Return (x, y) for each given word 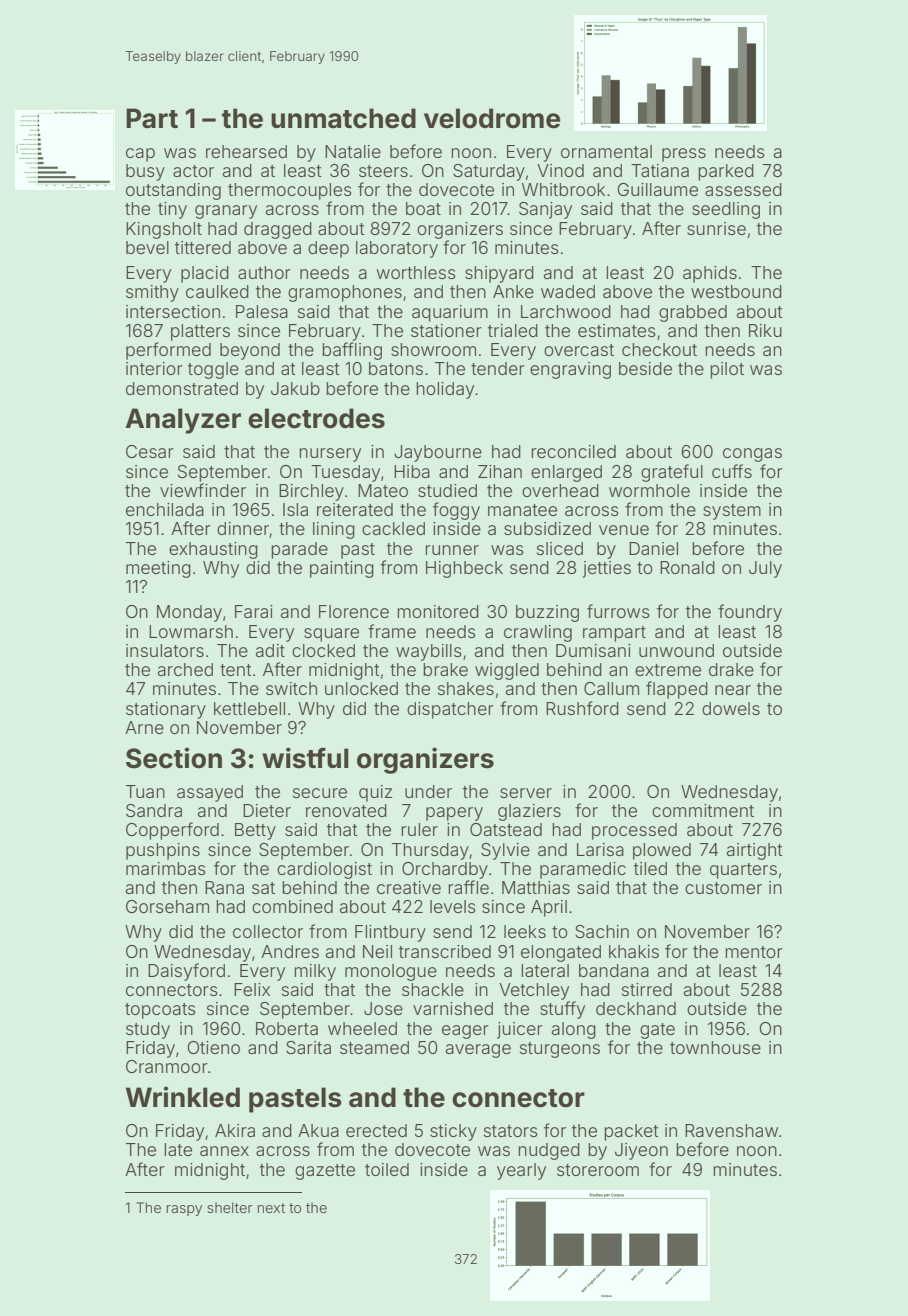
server (526, 793)
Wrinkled (183, 1097)
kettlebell (249, 708)
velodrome (492, 118)
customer (723, 888)
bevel (147, 247)
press (684, 155)
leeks (525, 931)
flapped (677, 690)
